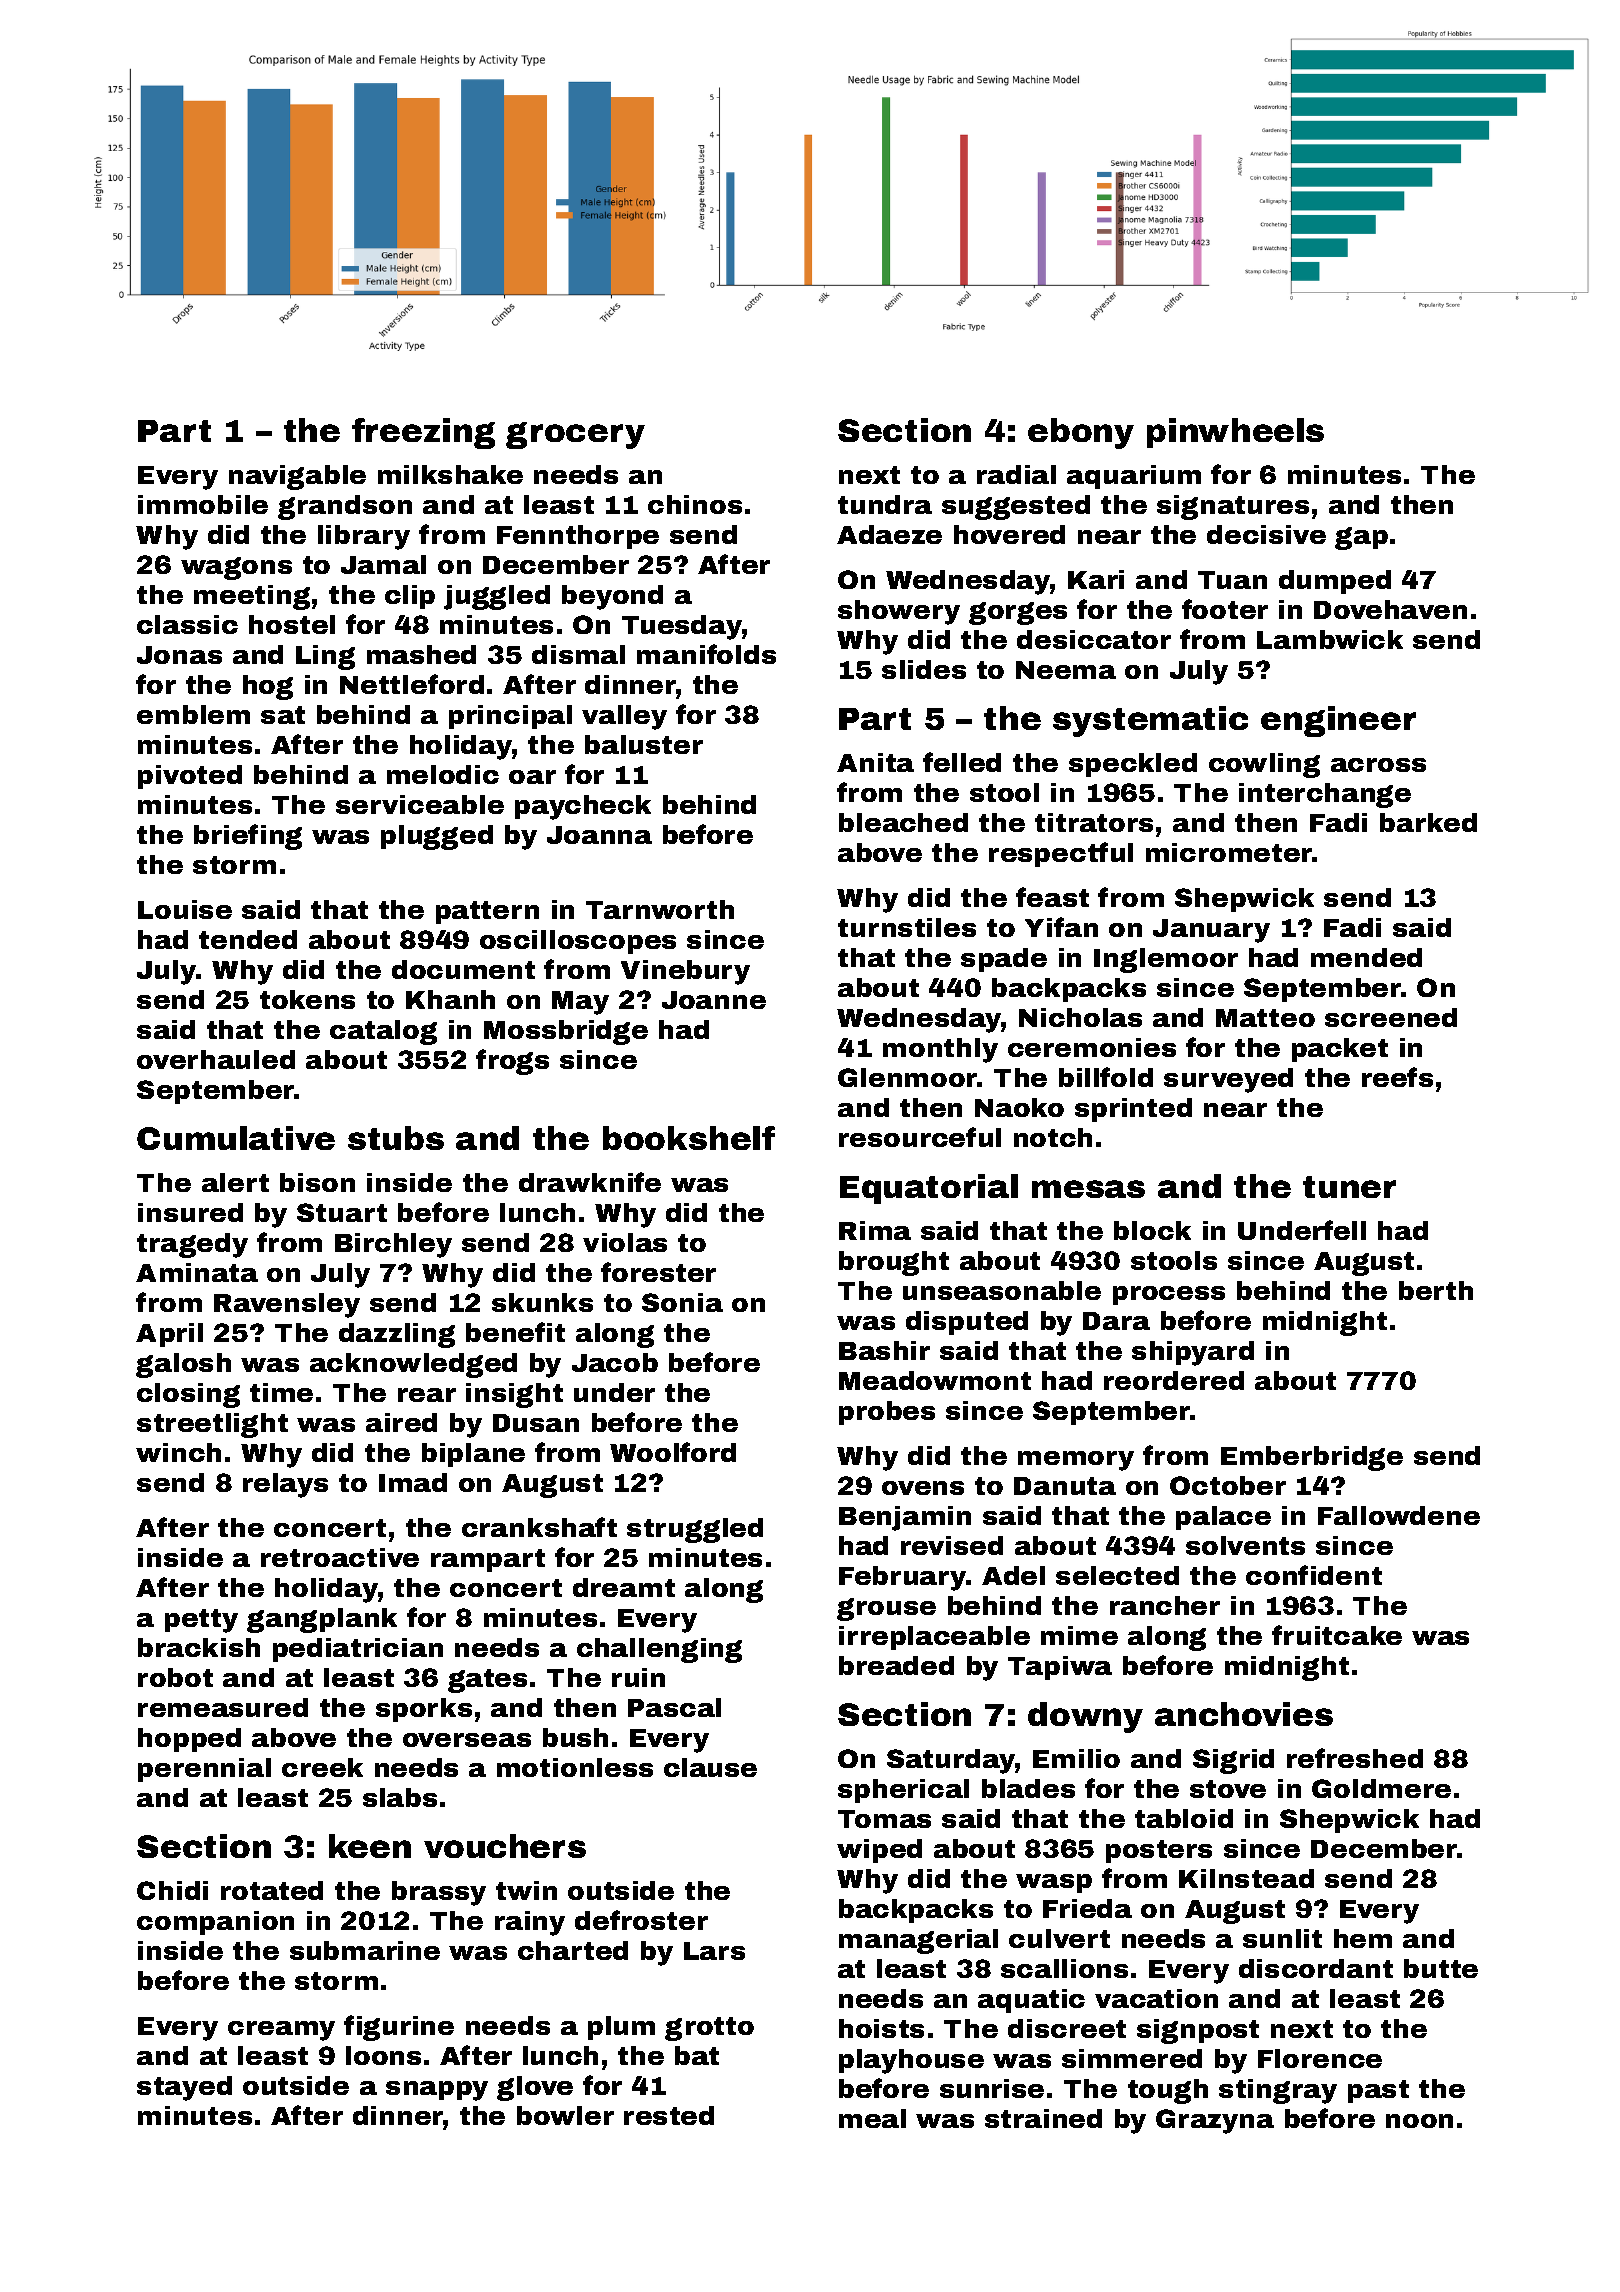 The width and height of the screenshot is (1620, 2292). I want to click on Lambwick, so click(1330, 639).
